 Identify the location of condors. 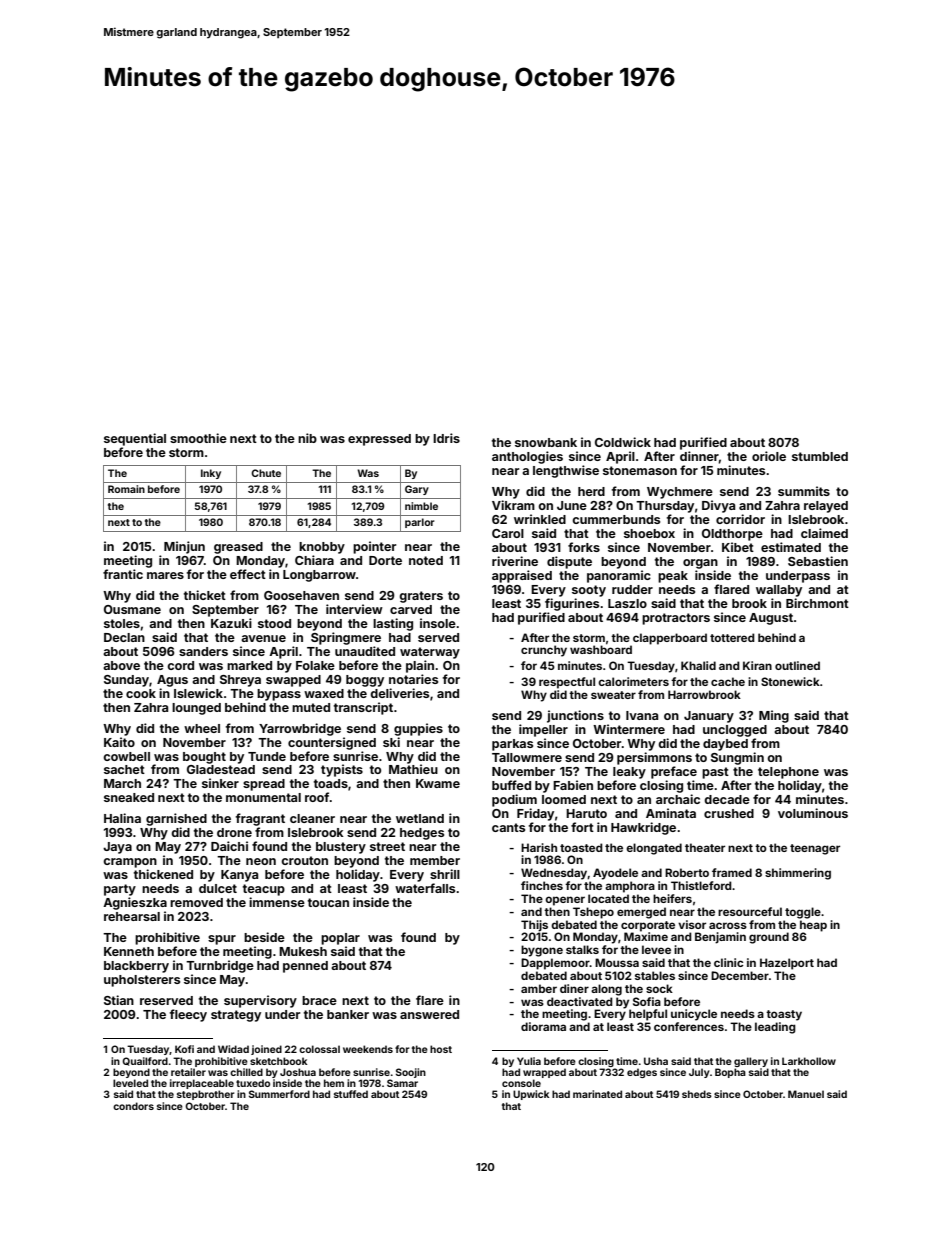
(133, 1106).
